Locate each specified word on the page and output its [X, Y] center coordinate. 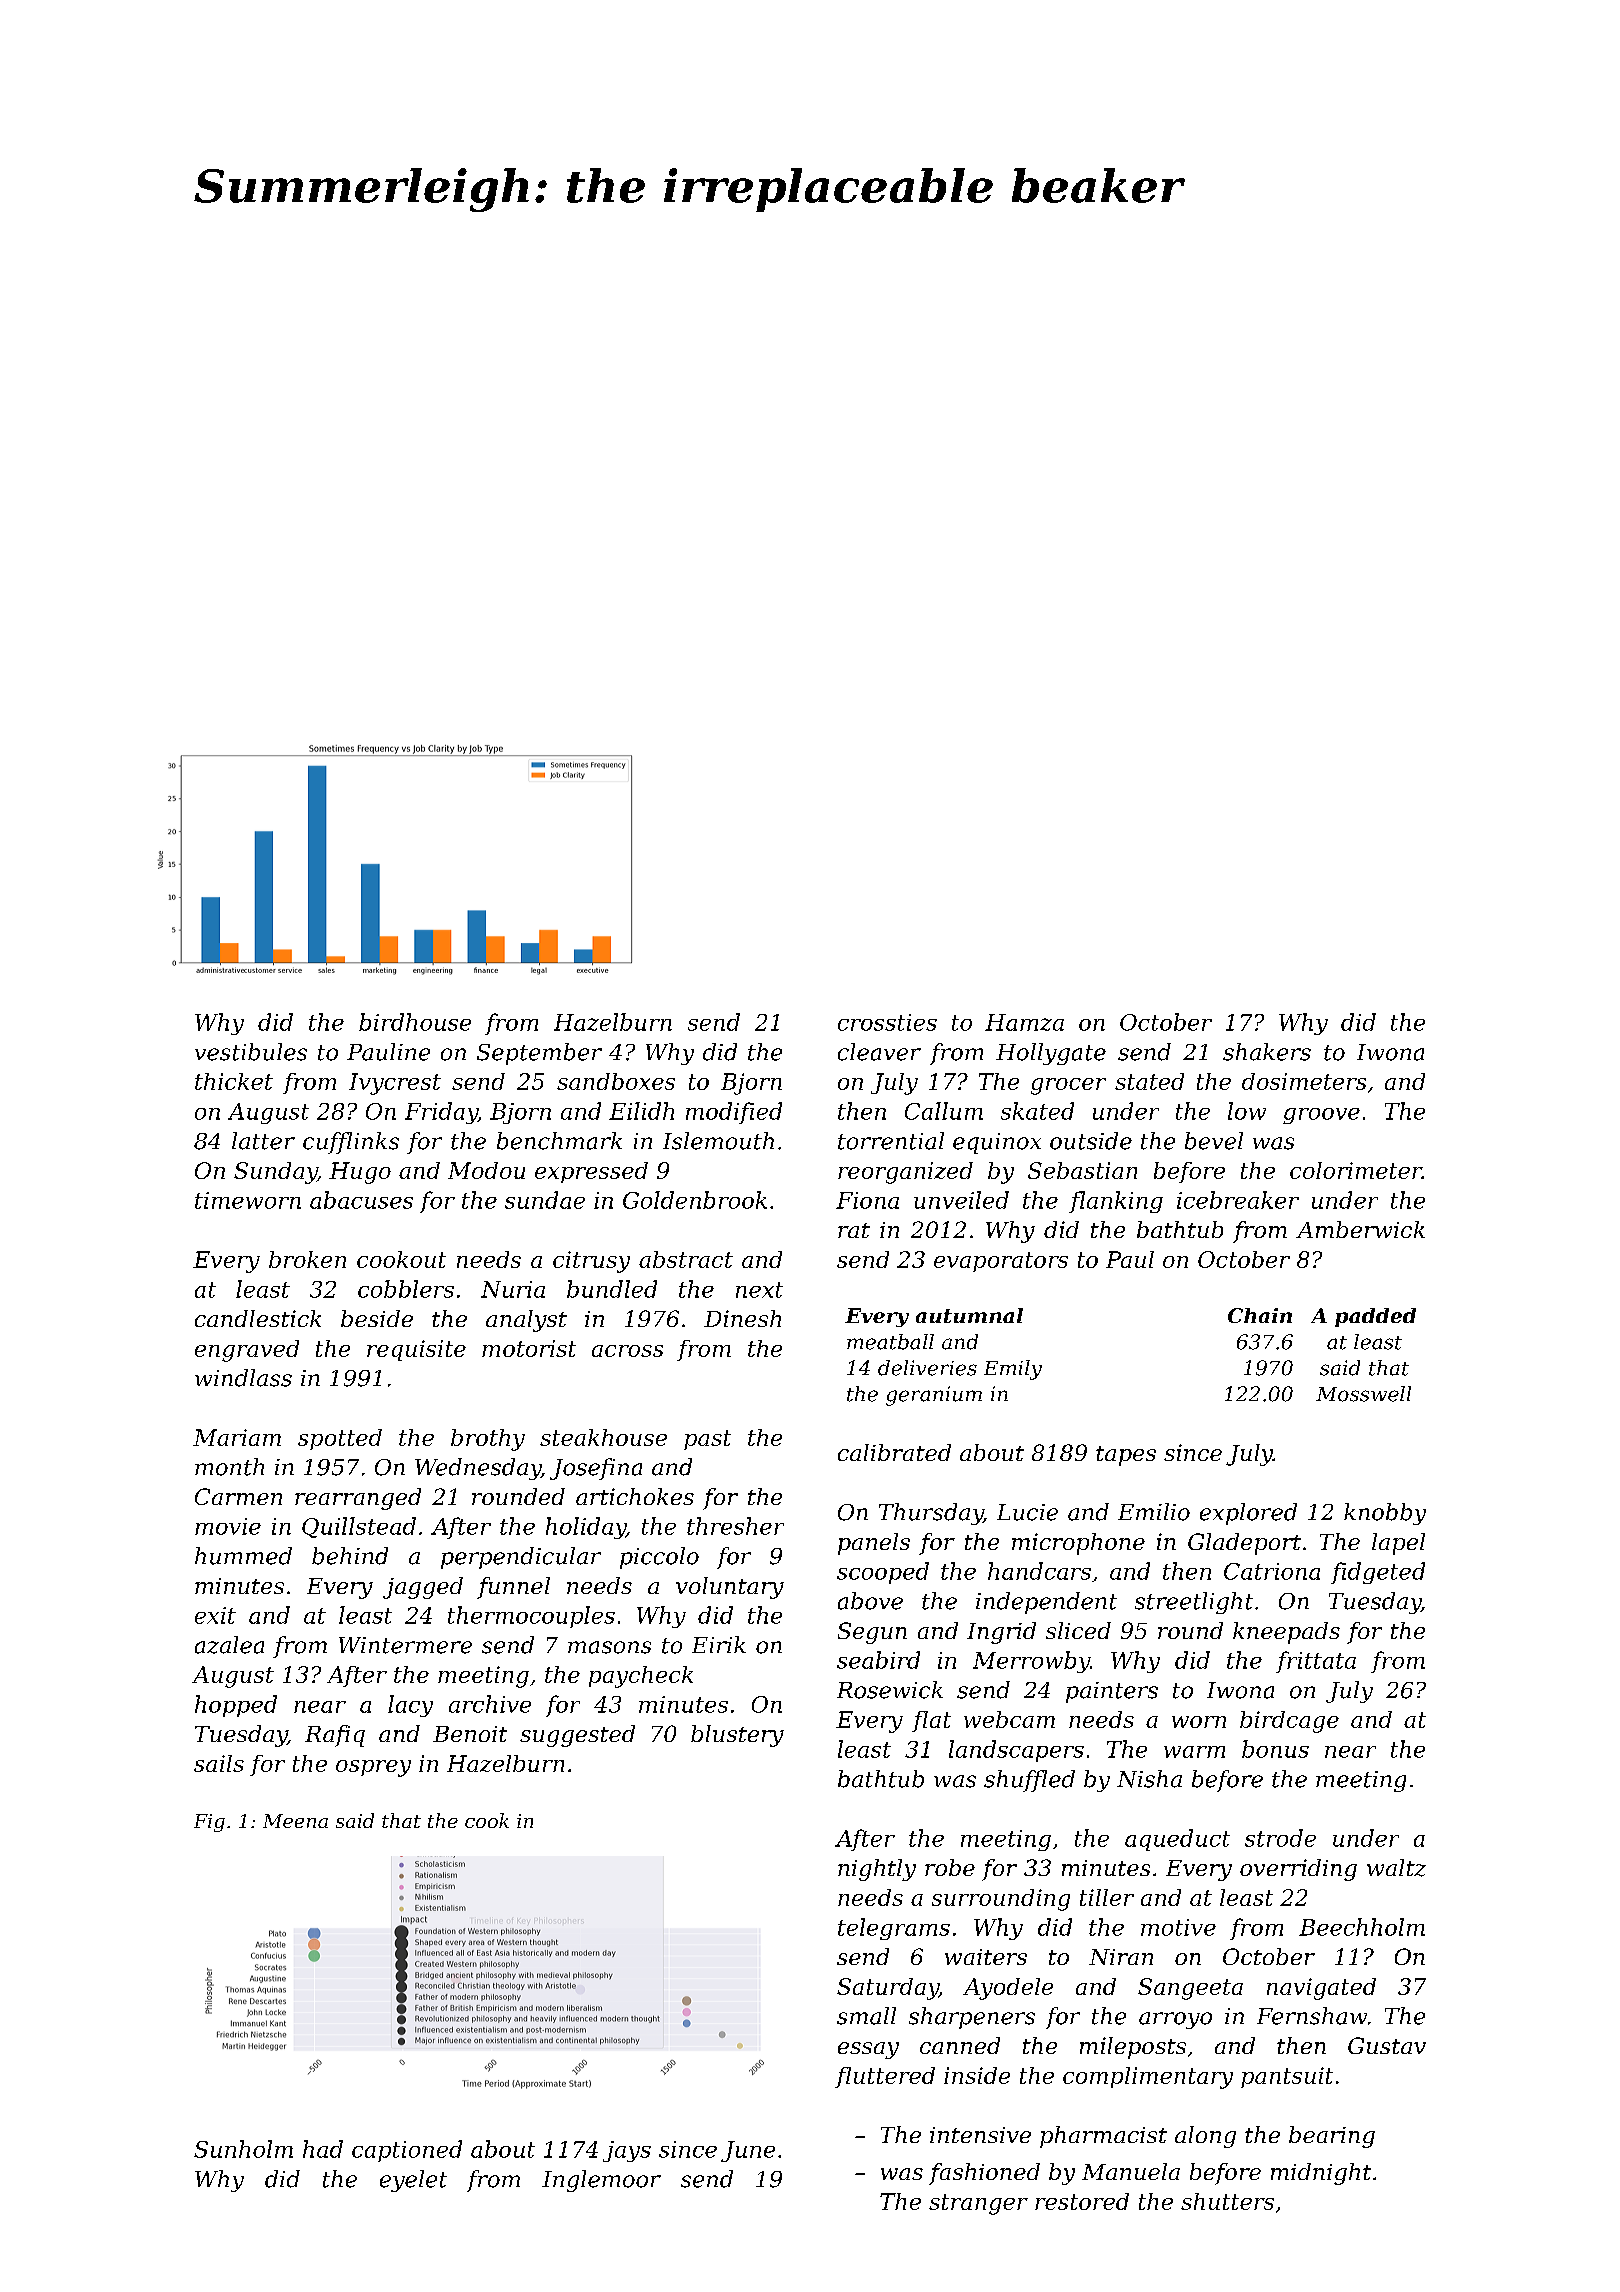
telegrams [894, 1929]
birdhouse [415, 1022]
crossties [887, 1022]
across [627, 1351]
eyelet [413, 2181]
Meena [295, 1821]
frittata [1316, 1662]
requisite [416, 1350]
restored [1082, 2201]
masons [609, 1647]
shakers [1267, 1052]
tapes [1126, 1456]
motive [1178, 1927]
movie [228, 1526]
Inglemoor [601, 2181]
